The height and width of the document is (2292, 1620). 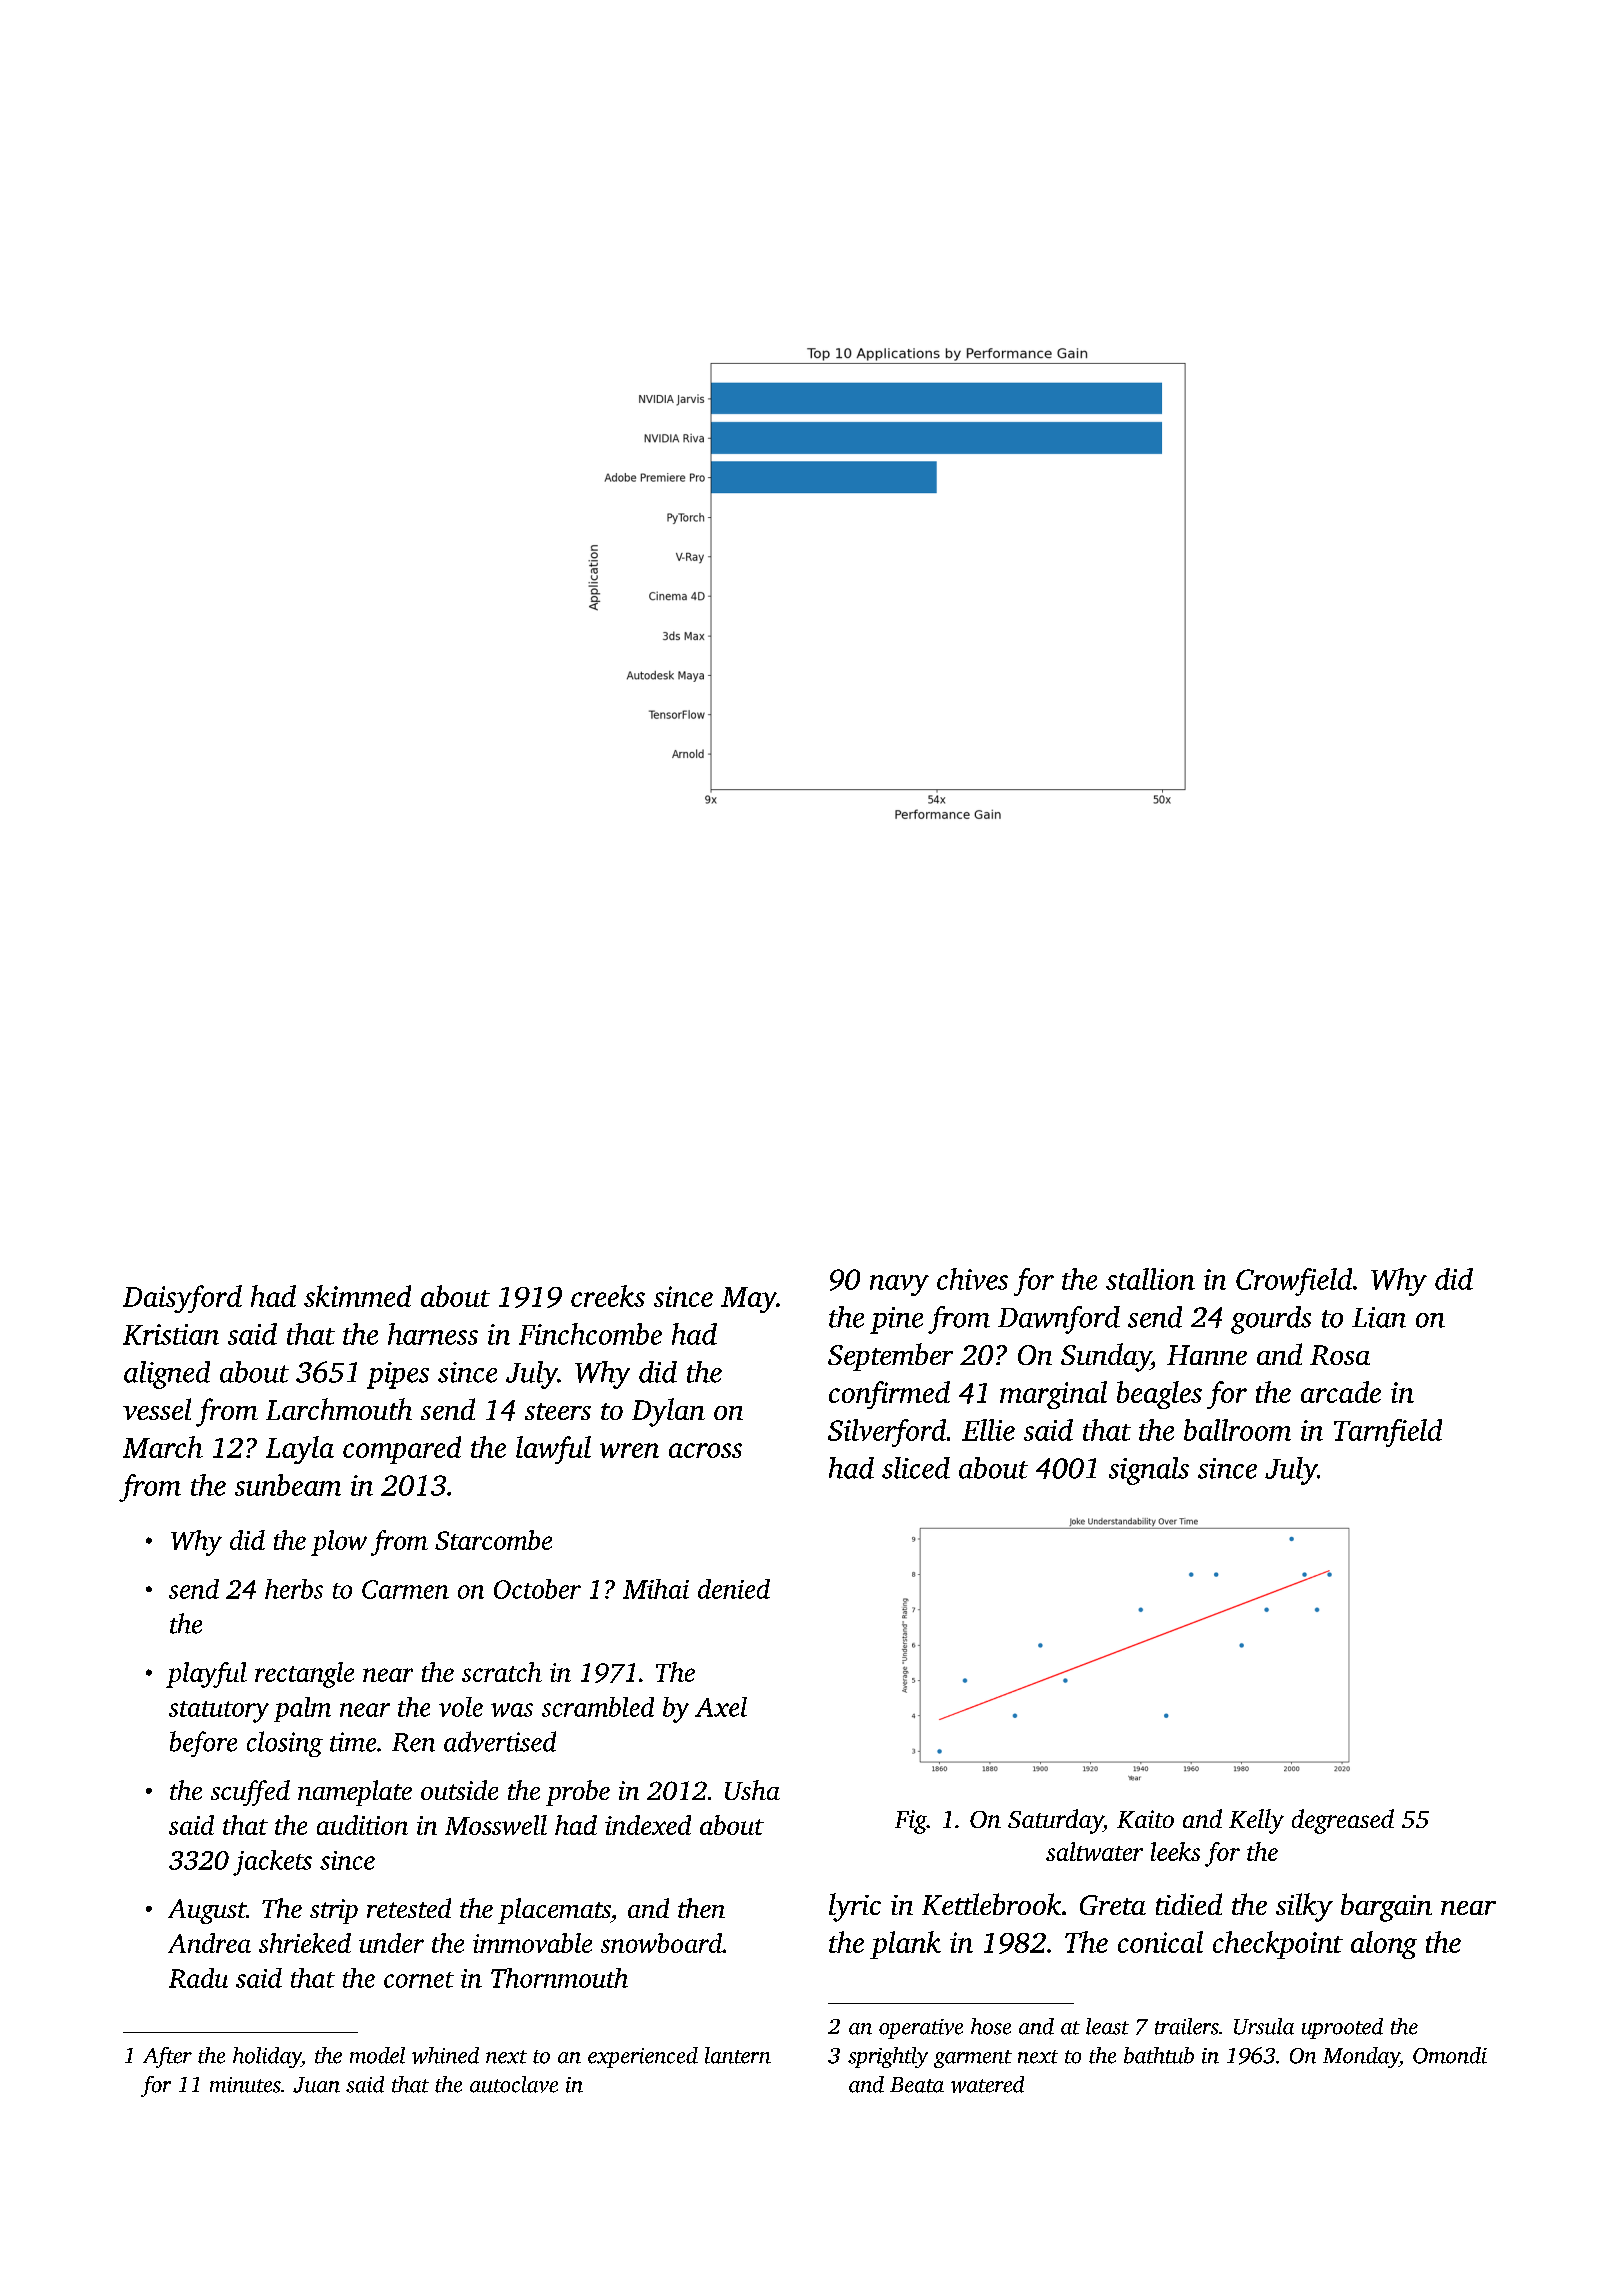 What do you see at coordinates (1207, 1355) in the document?
I see `Hanne` at bounding box center [1207, 1355].
